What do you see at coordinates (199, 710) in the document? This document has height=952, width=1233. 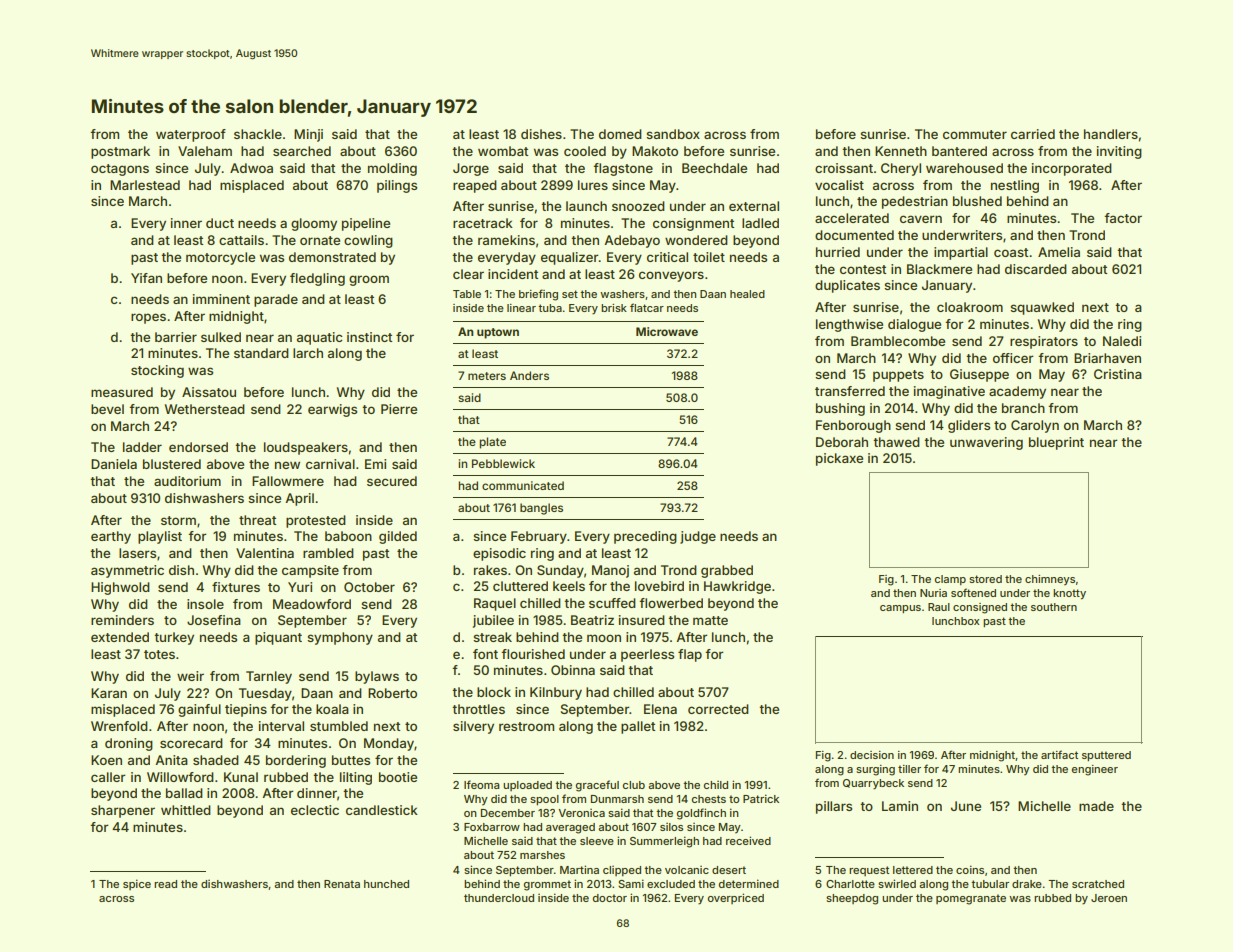 I see `gainful` at bounding box center [199, 710].
